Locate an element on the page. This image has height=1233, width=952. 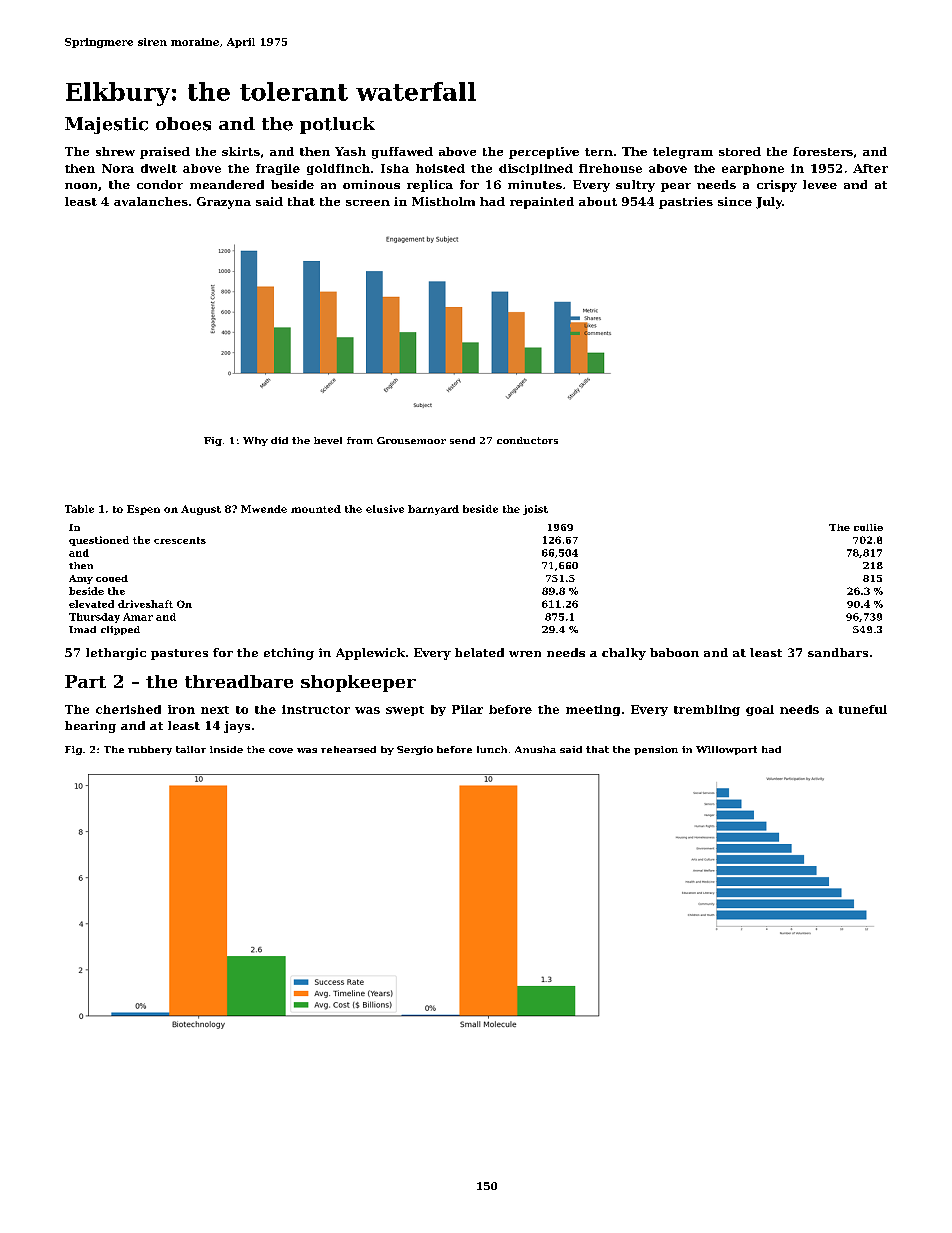
inside is located at coordinates (226, 749).
